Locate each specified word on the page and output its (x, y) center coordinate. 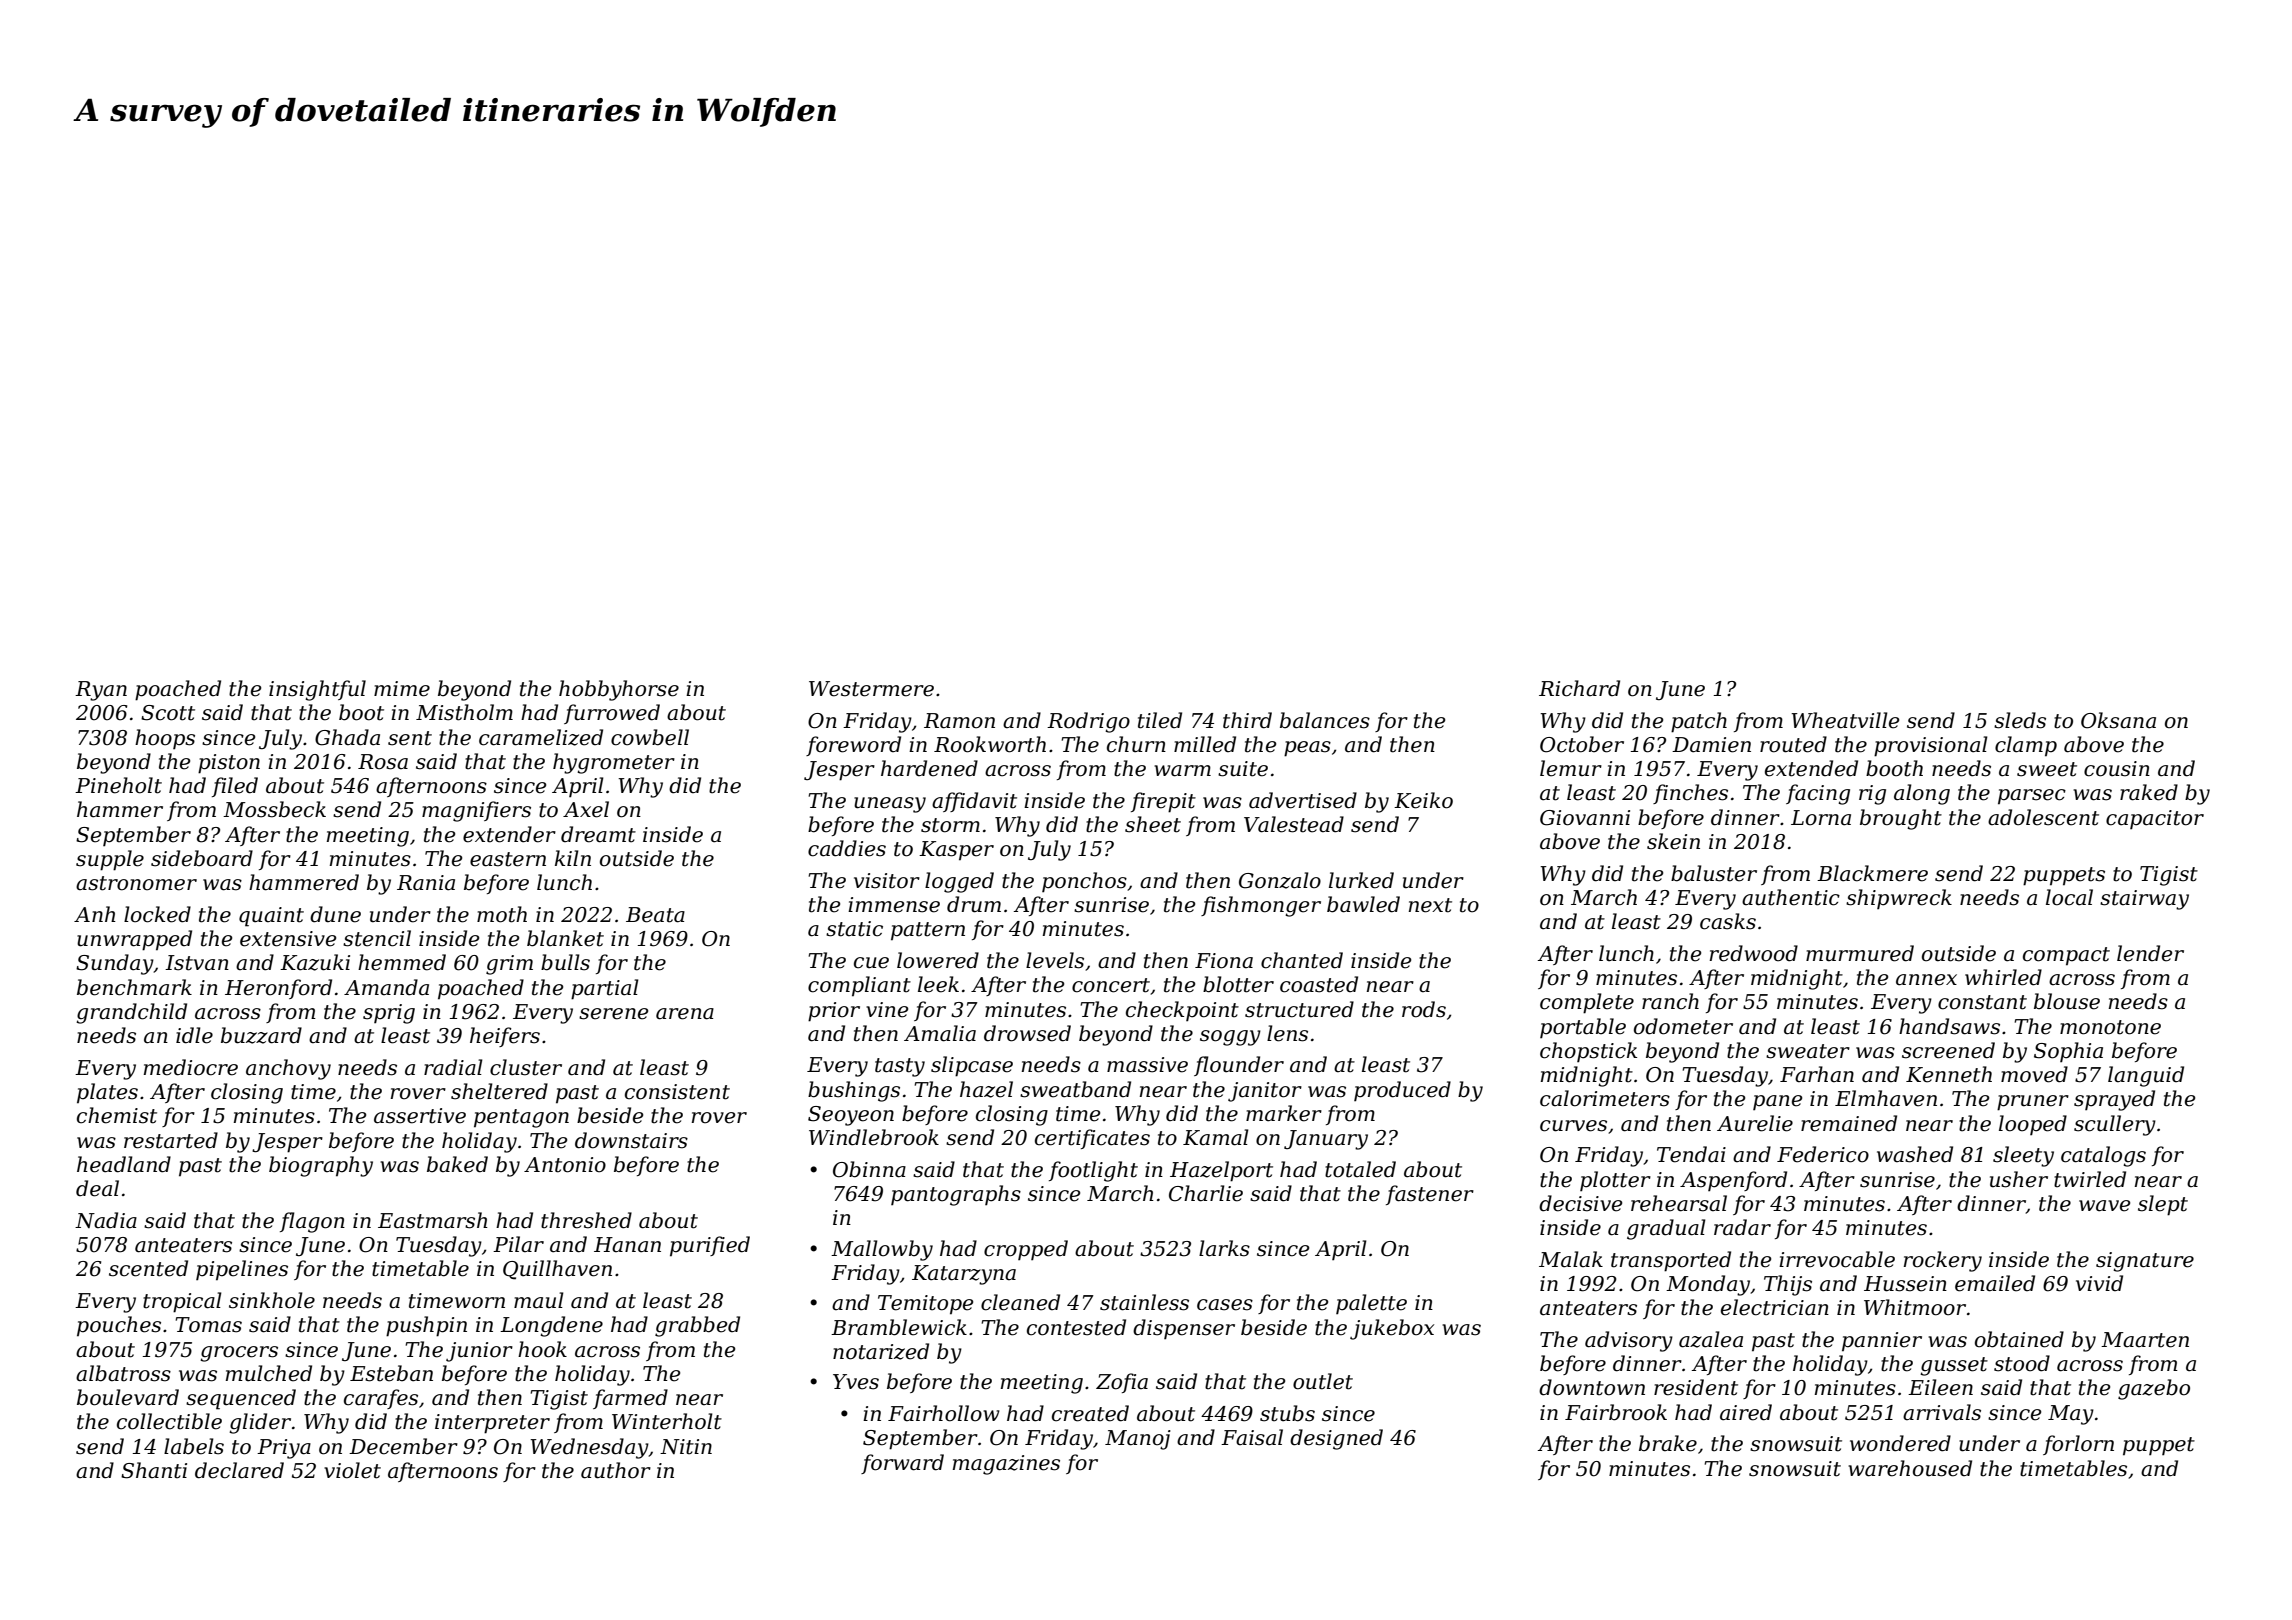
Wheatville (1845, 720)
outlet (1323, 1381)
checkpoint (1182, 1011)
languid (2146, 1076)
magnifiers (476, 811)
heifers (505, 1037)
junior (479, 1352)
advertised (1303, 800)
